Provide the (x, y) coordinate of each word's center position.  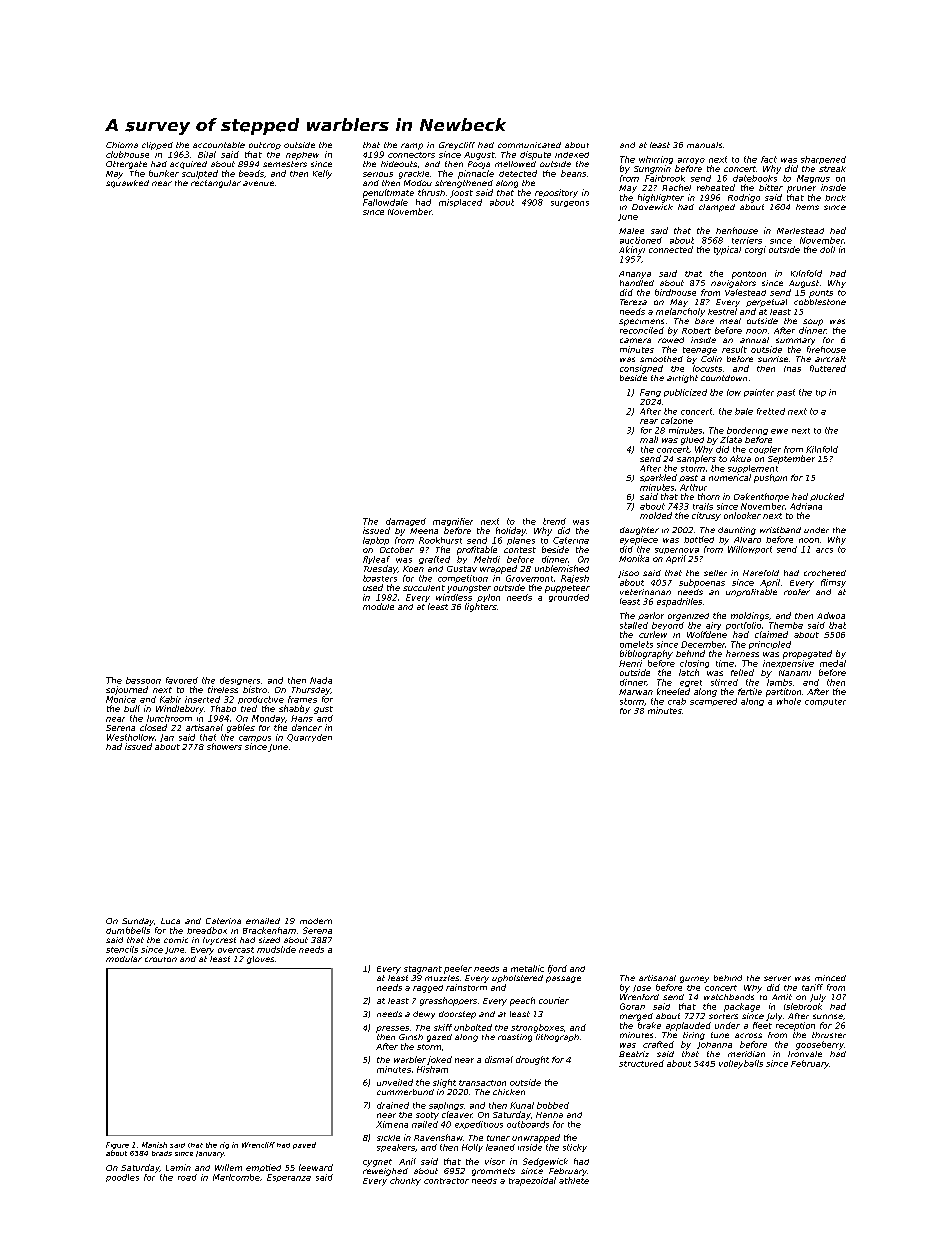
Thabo (223, 708)
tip (821, 393)
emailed (263, 921)
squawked (127, 184)
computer (825, 702)
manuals (704, 145)
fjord (557, 969)
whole (789, 701)
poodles (122, 1178)
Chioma (122, 145)
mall (649, 439)
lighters (481, 607)
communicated (529, 145)
